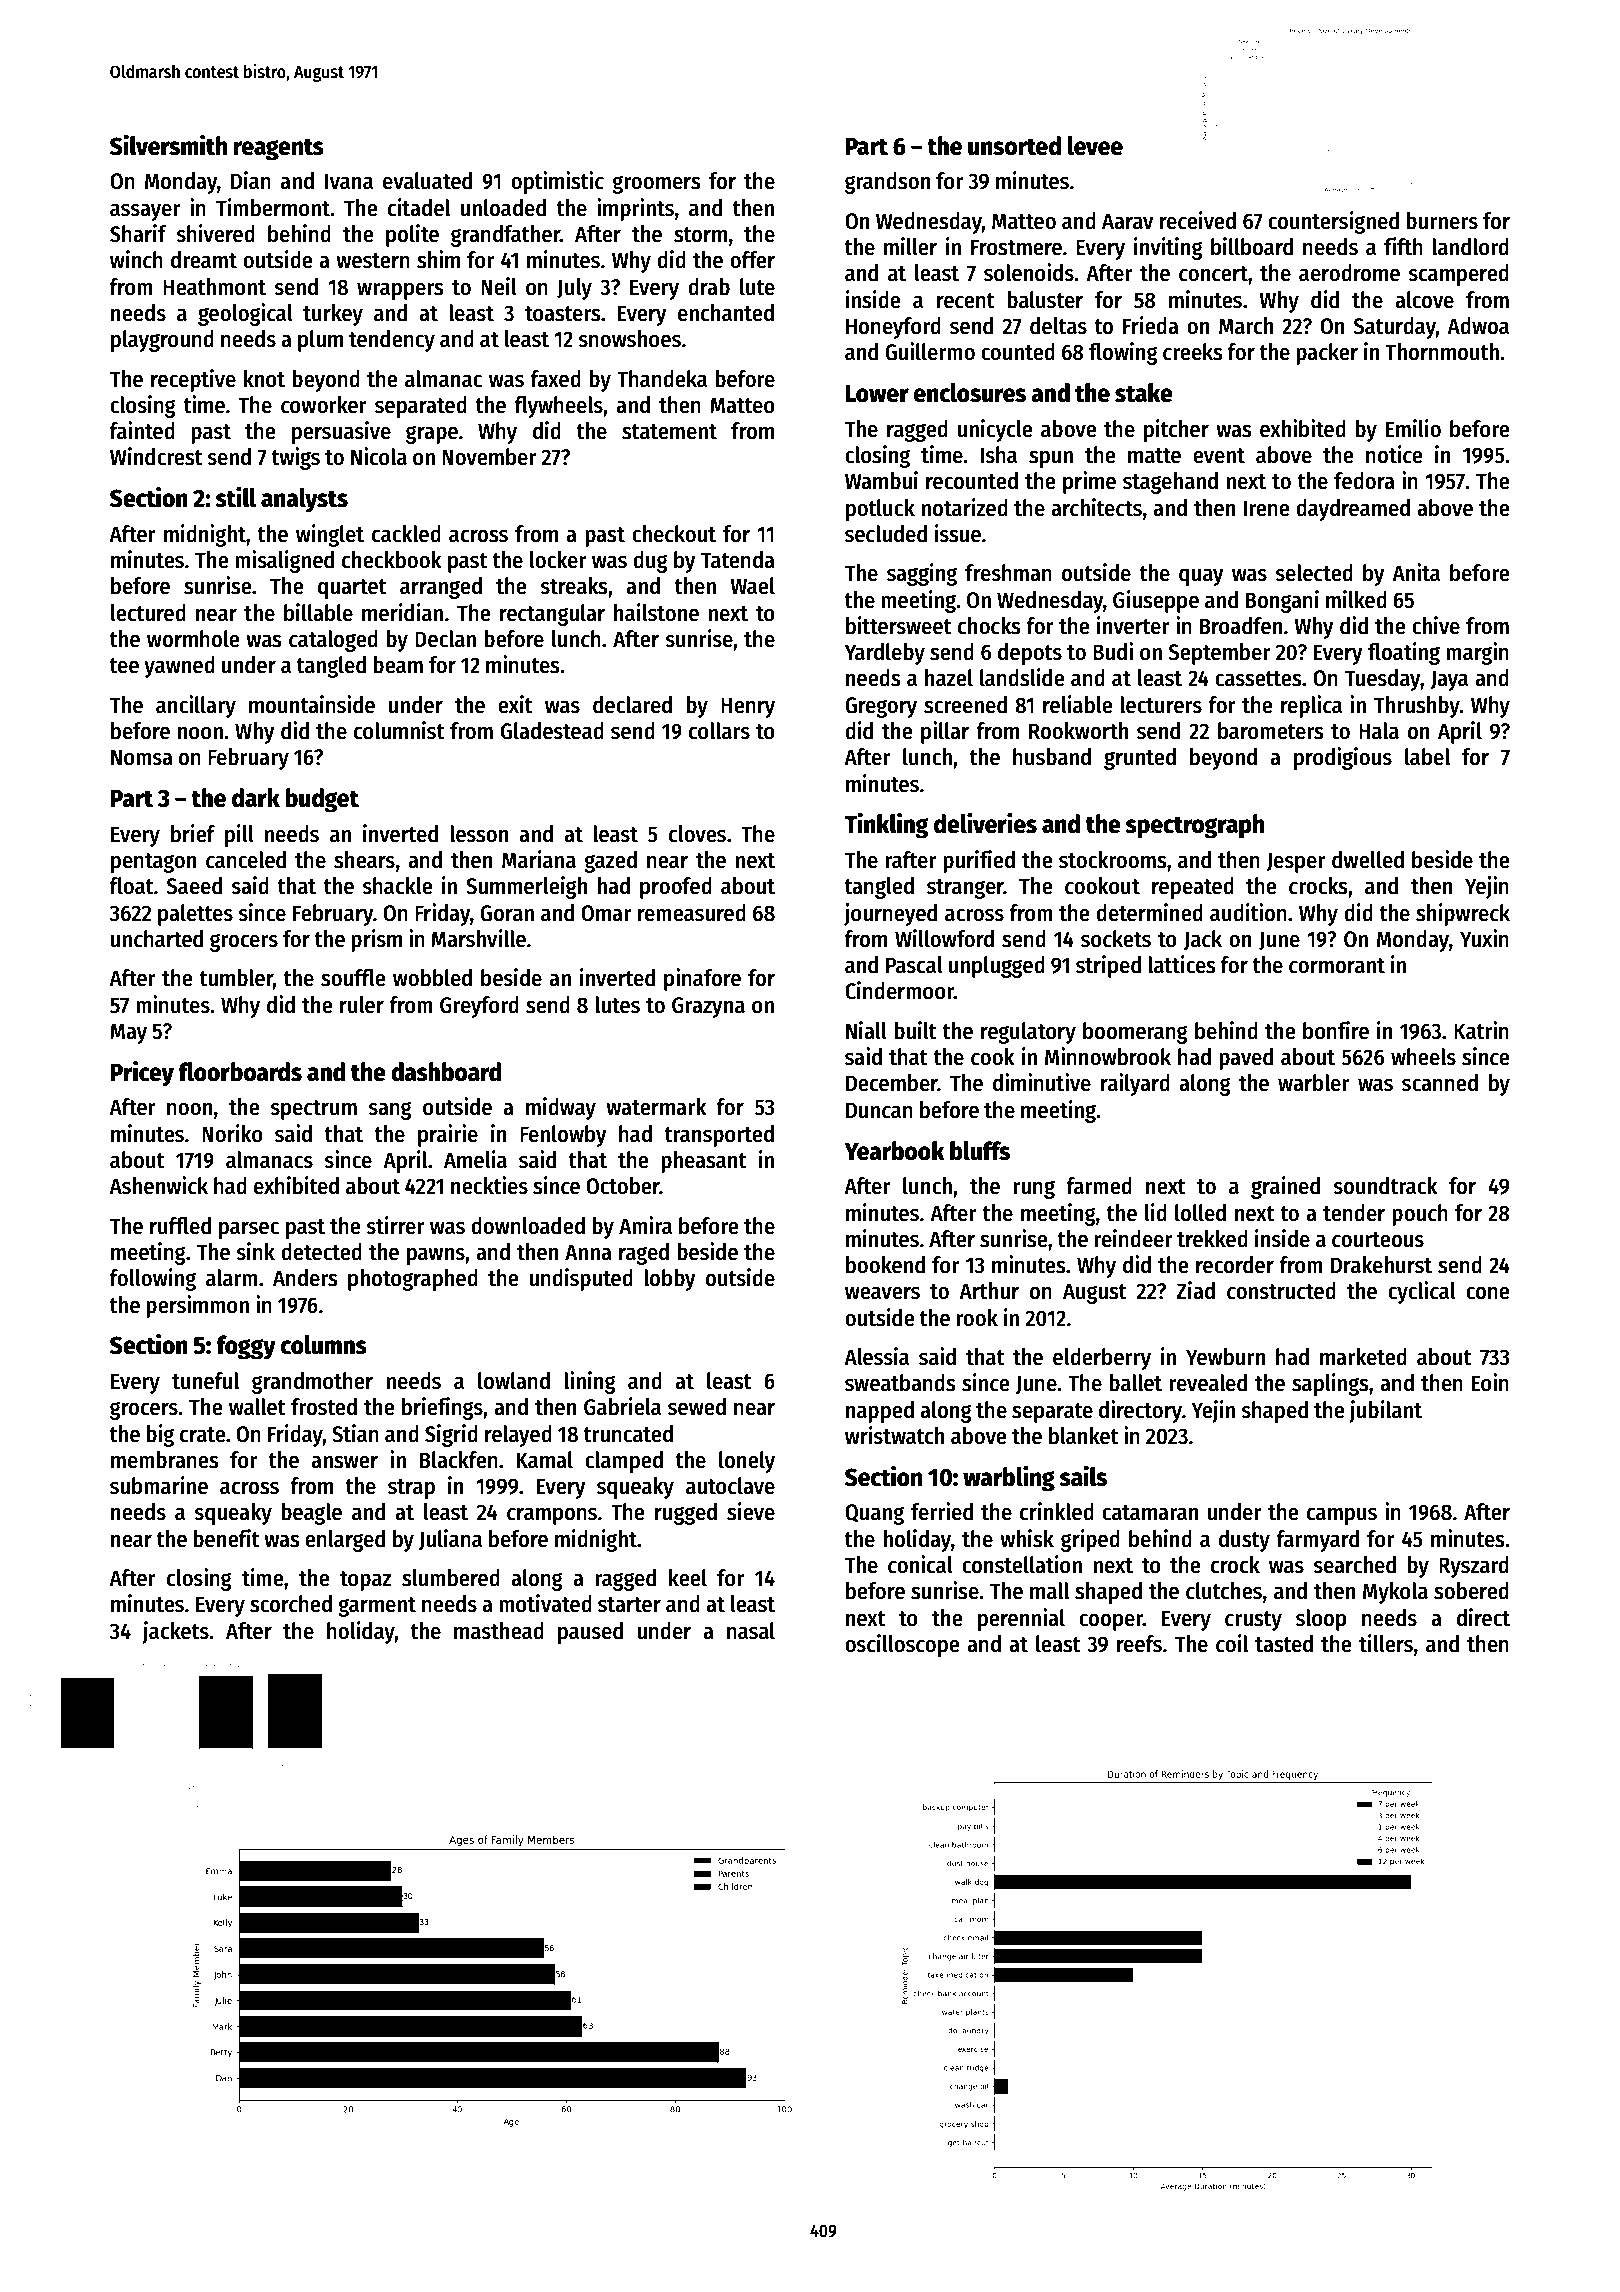 The image size is (1620, 2292). I want to click on Stian, so click(355, 1433).
